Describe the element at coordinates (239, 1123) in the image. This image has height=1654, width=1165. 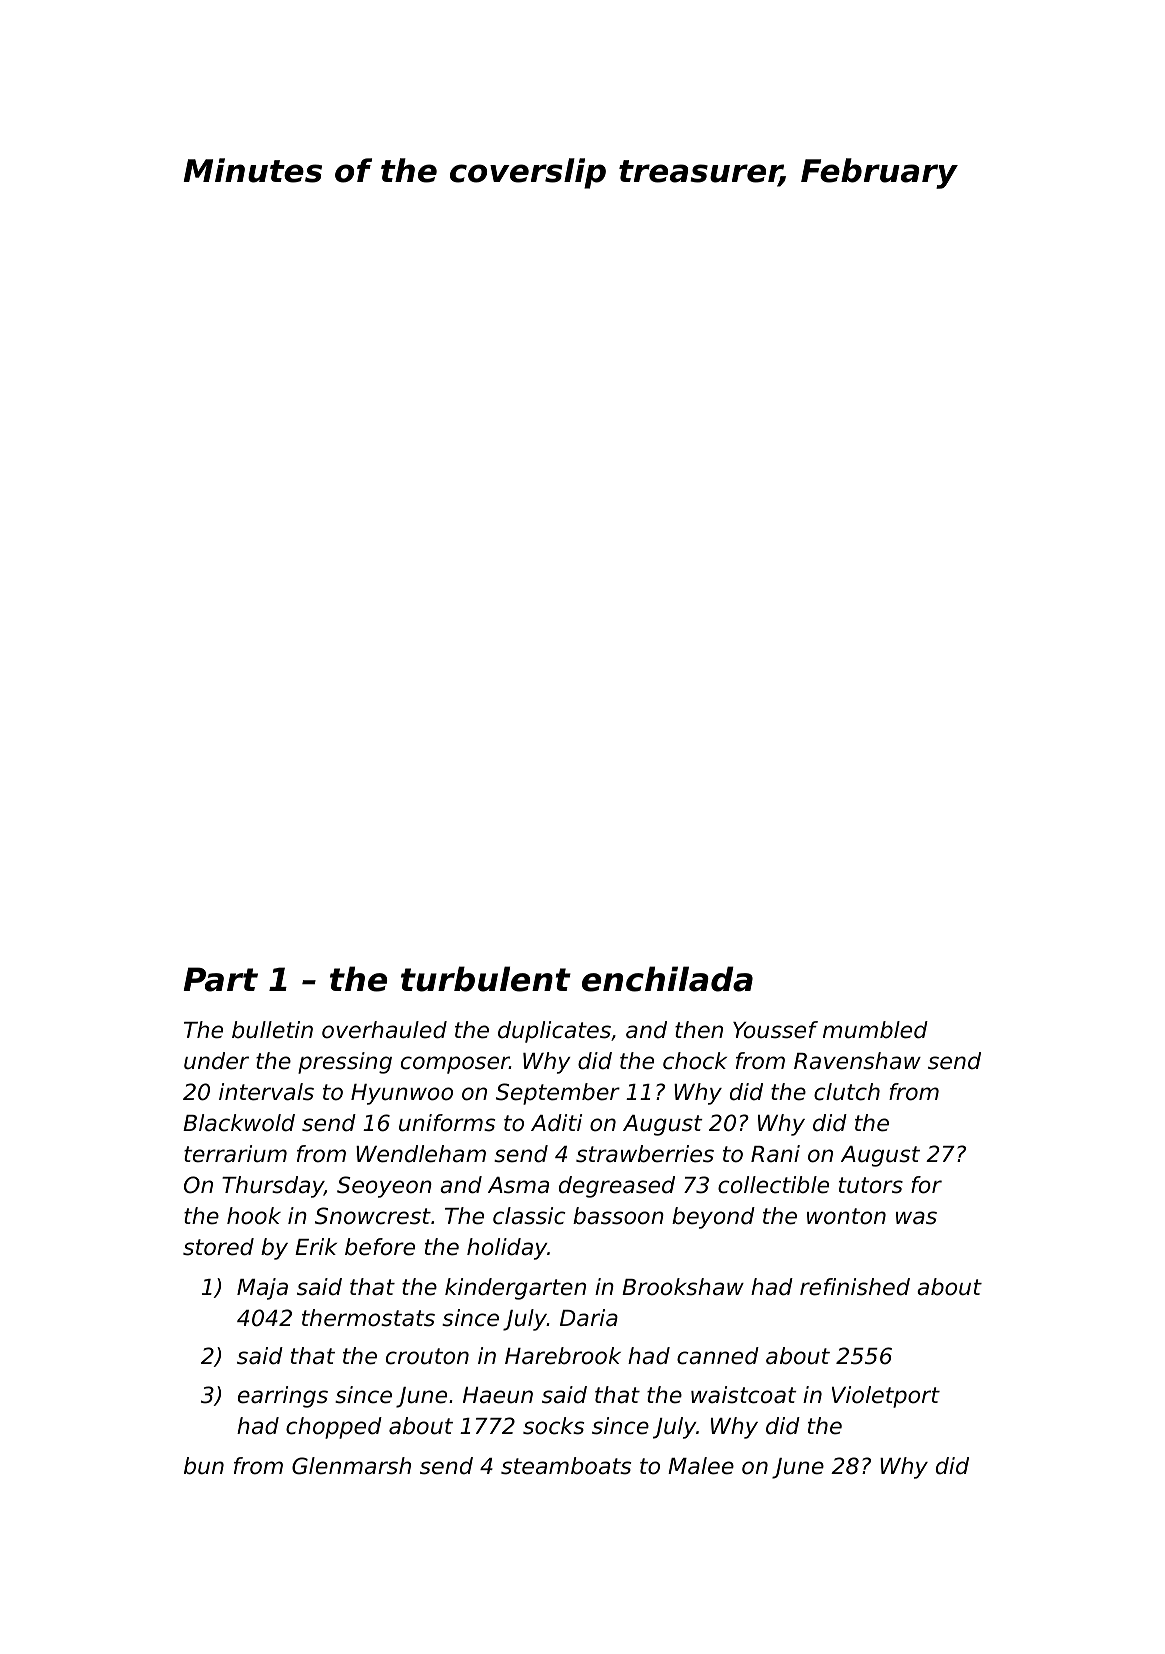
I see `Blackwold` at that location.
